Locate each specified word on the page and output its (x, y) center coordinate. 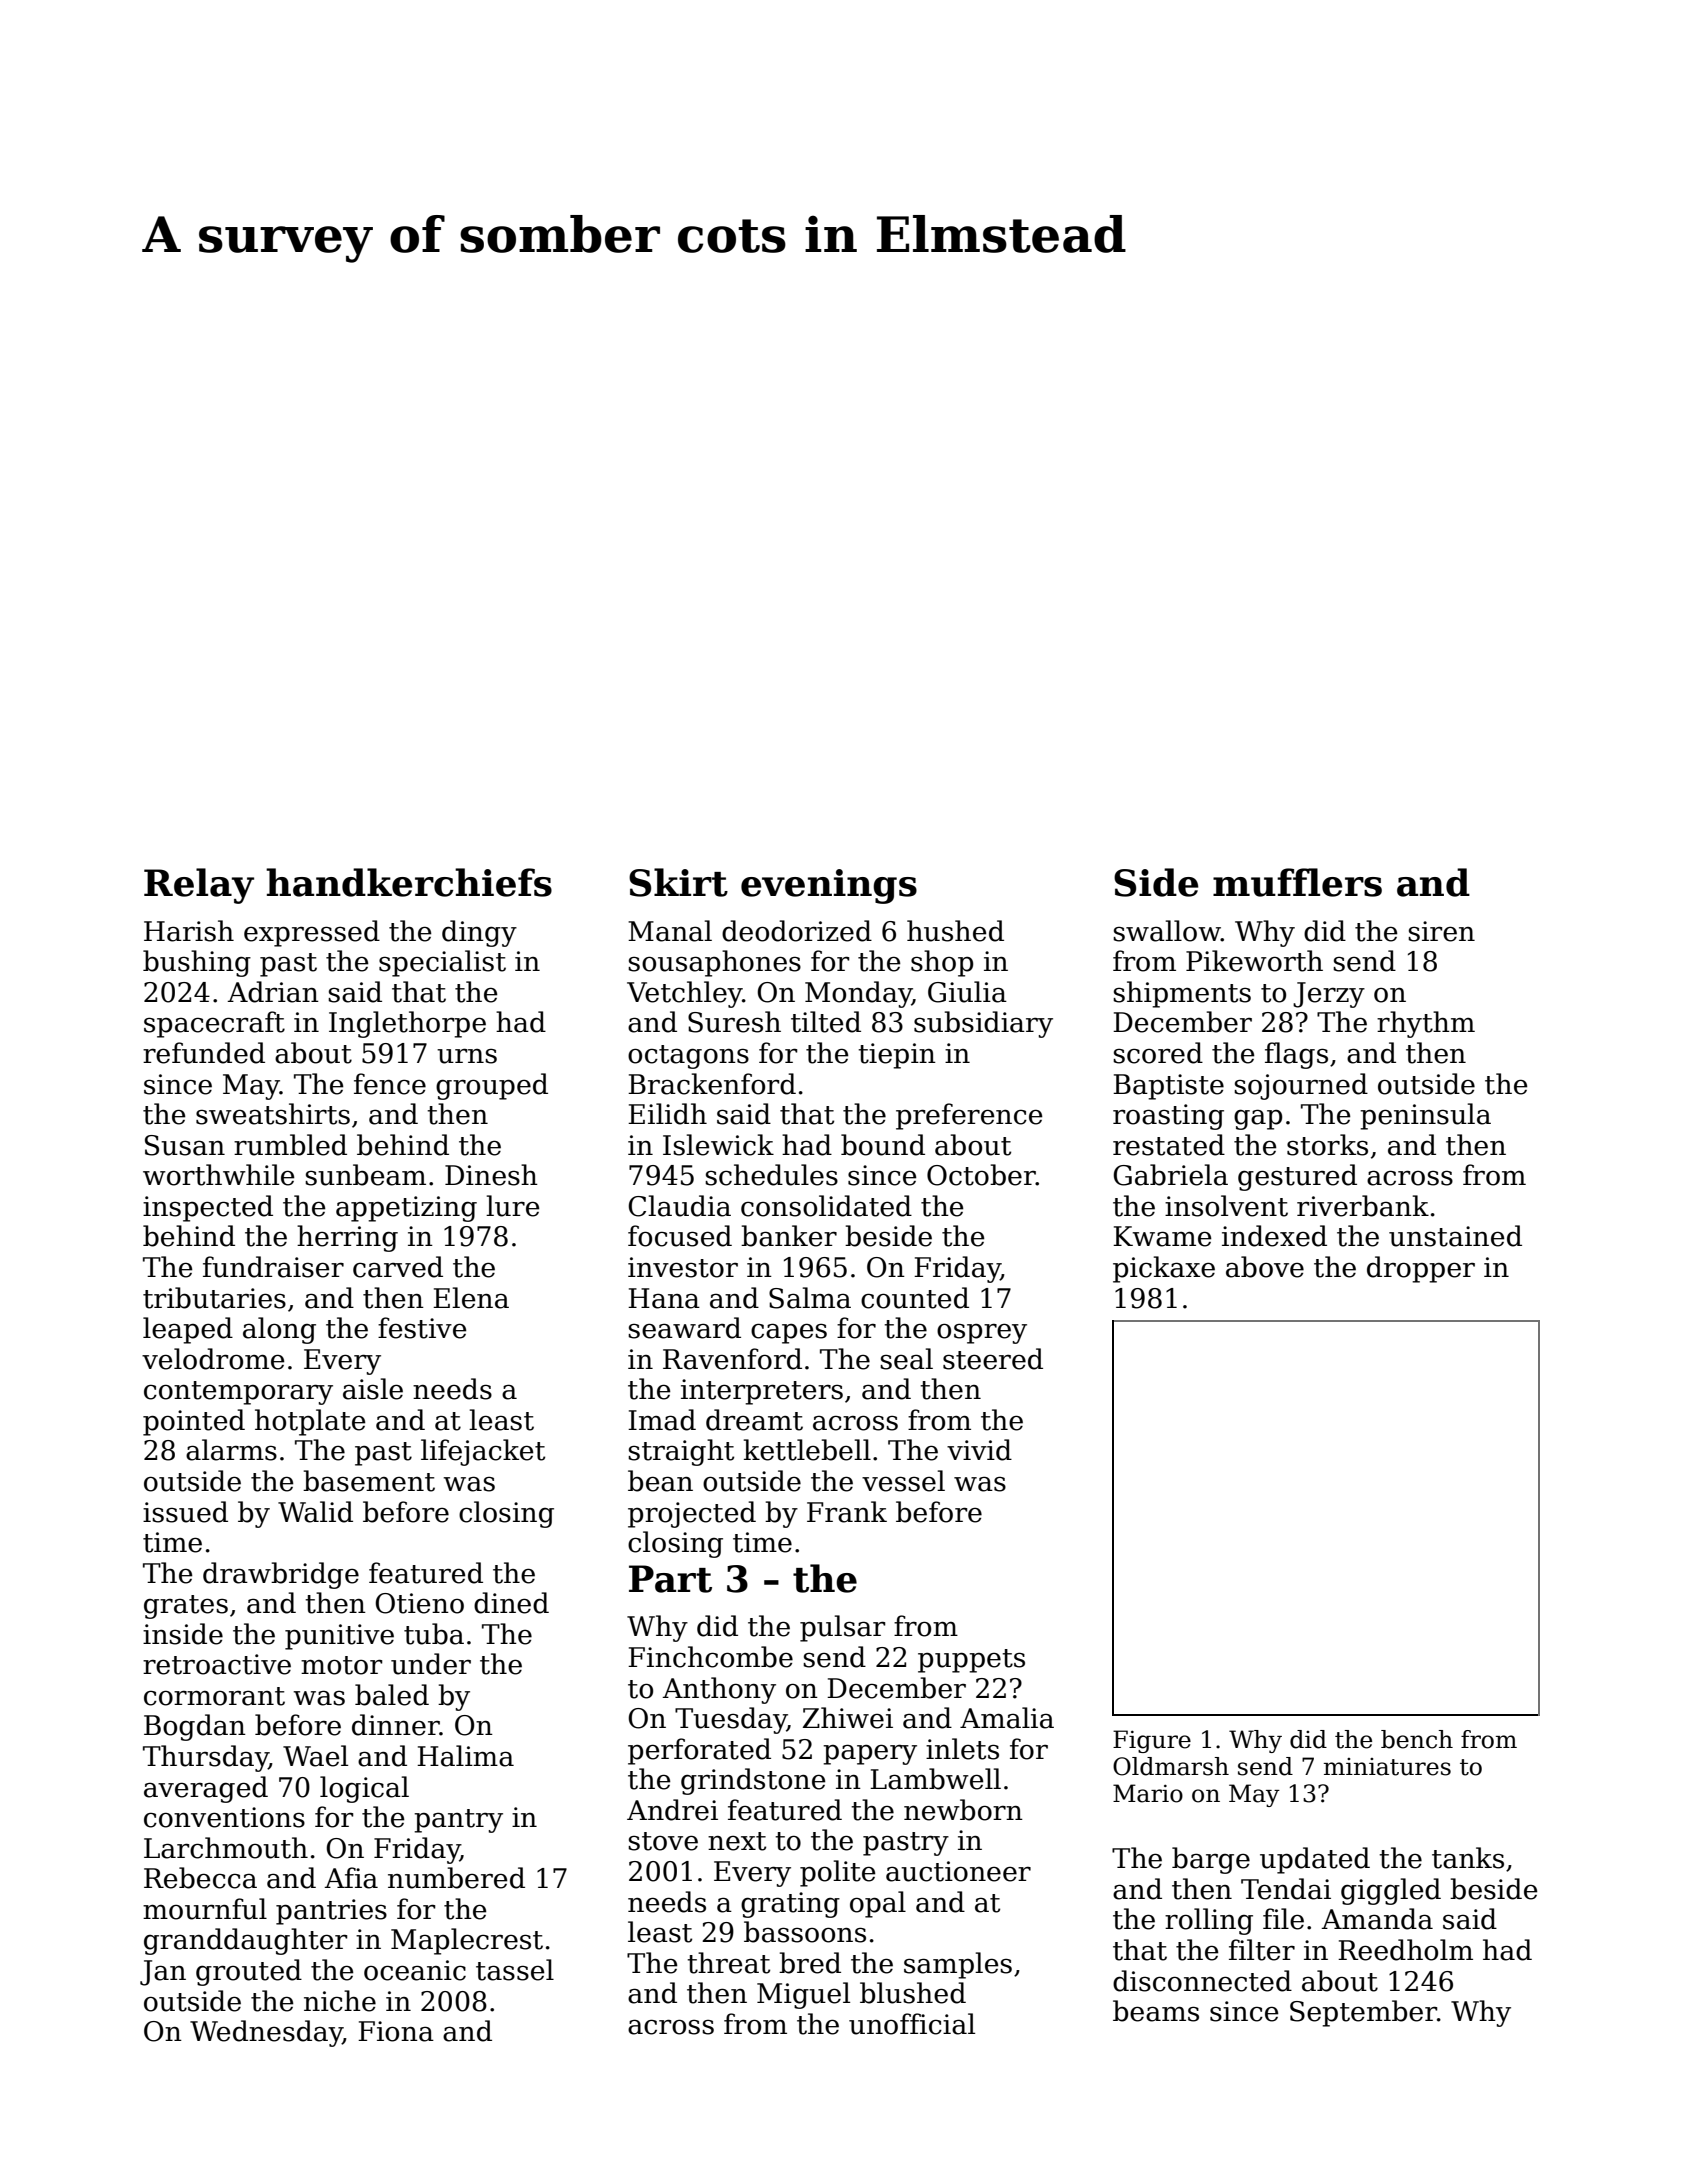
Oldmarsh (1171, 1766)
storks (1327, 1145)
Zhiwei (848, 1718)
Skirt (678, 882)
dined (511, 1603)
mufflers (1297, 882)
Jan (163, 1973)
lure (513, 1206)
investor (683, 1267)
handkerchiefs (409, 882)
